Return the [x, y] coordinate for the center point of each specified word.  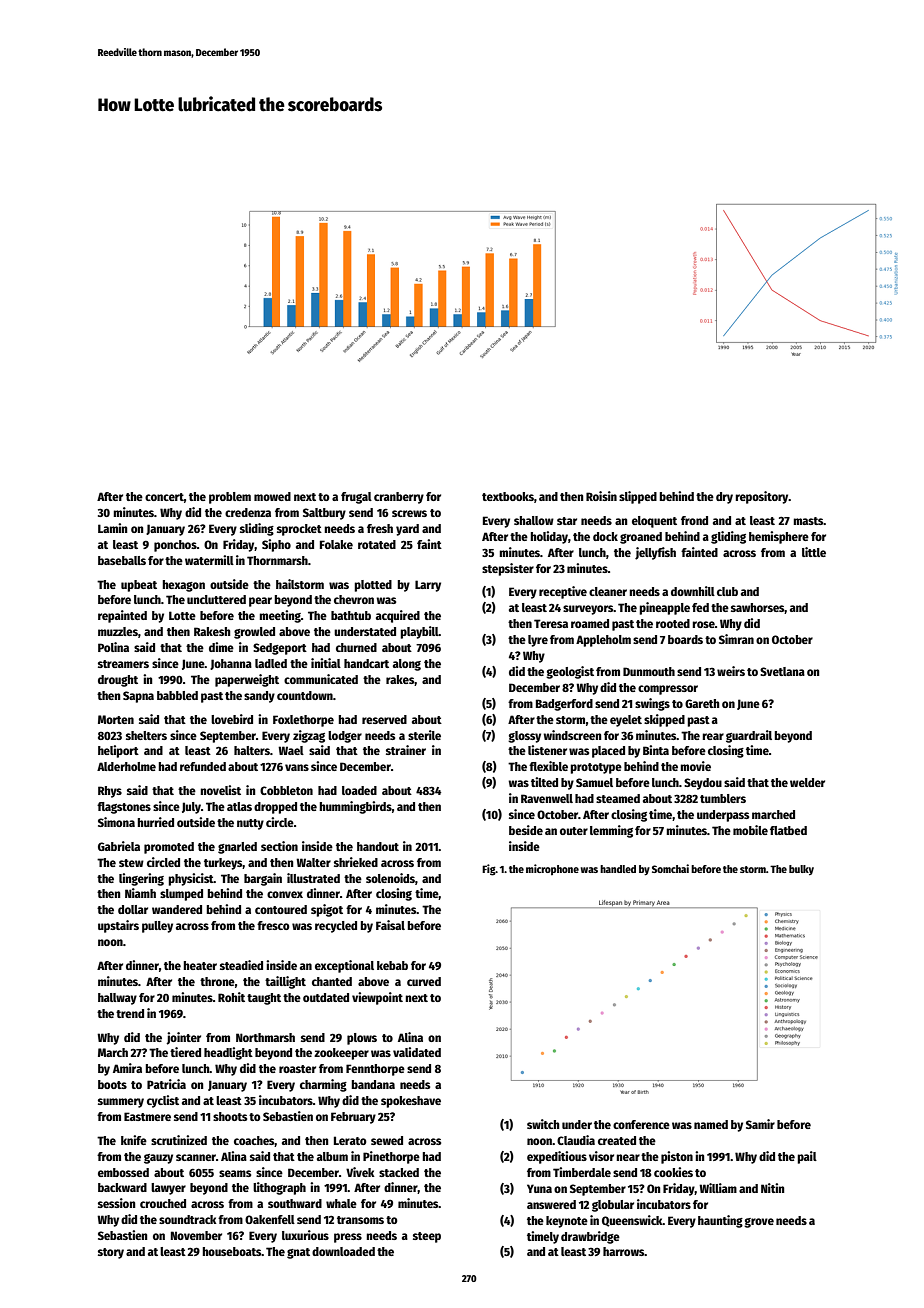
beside [526, 830]
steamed [618, 798]
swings [652, 704]
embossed [123, 1172]
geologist [570, 672]
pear [260, 602]
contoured [281, 909]
